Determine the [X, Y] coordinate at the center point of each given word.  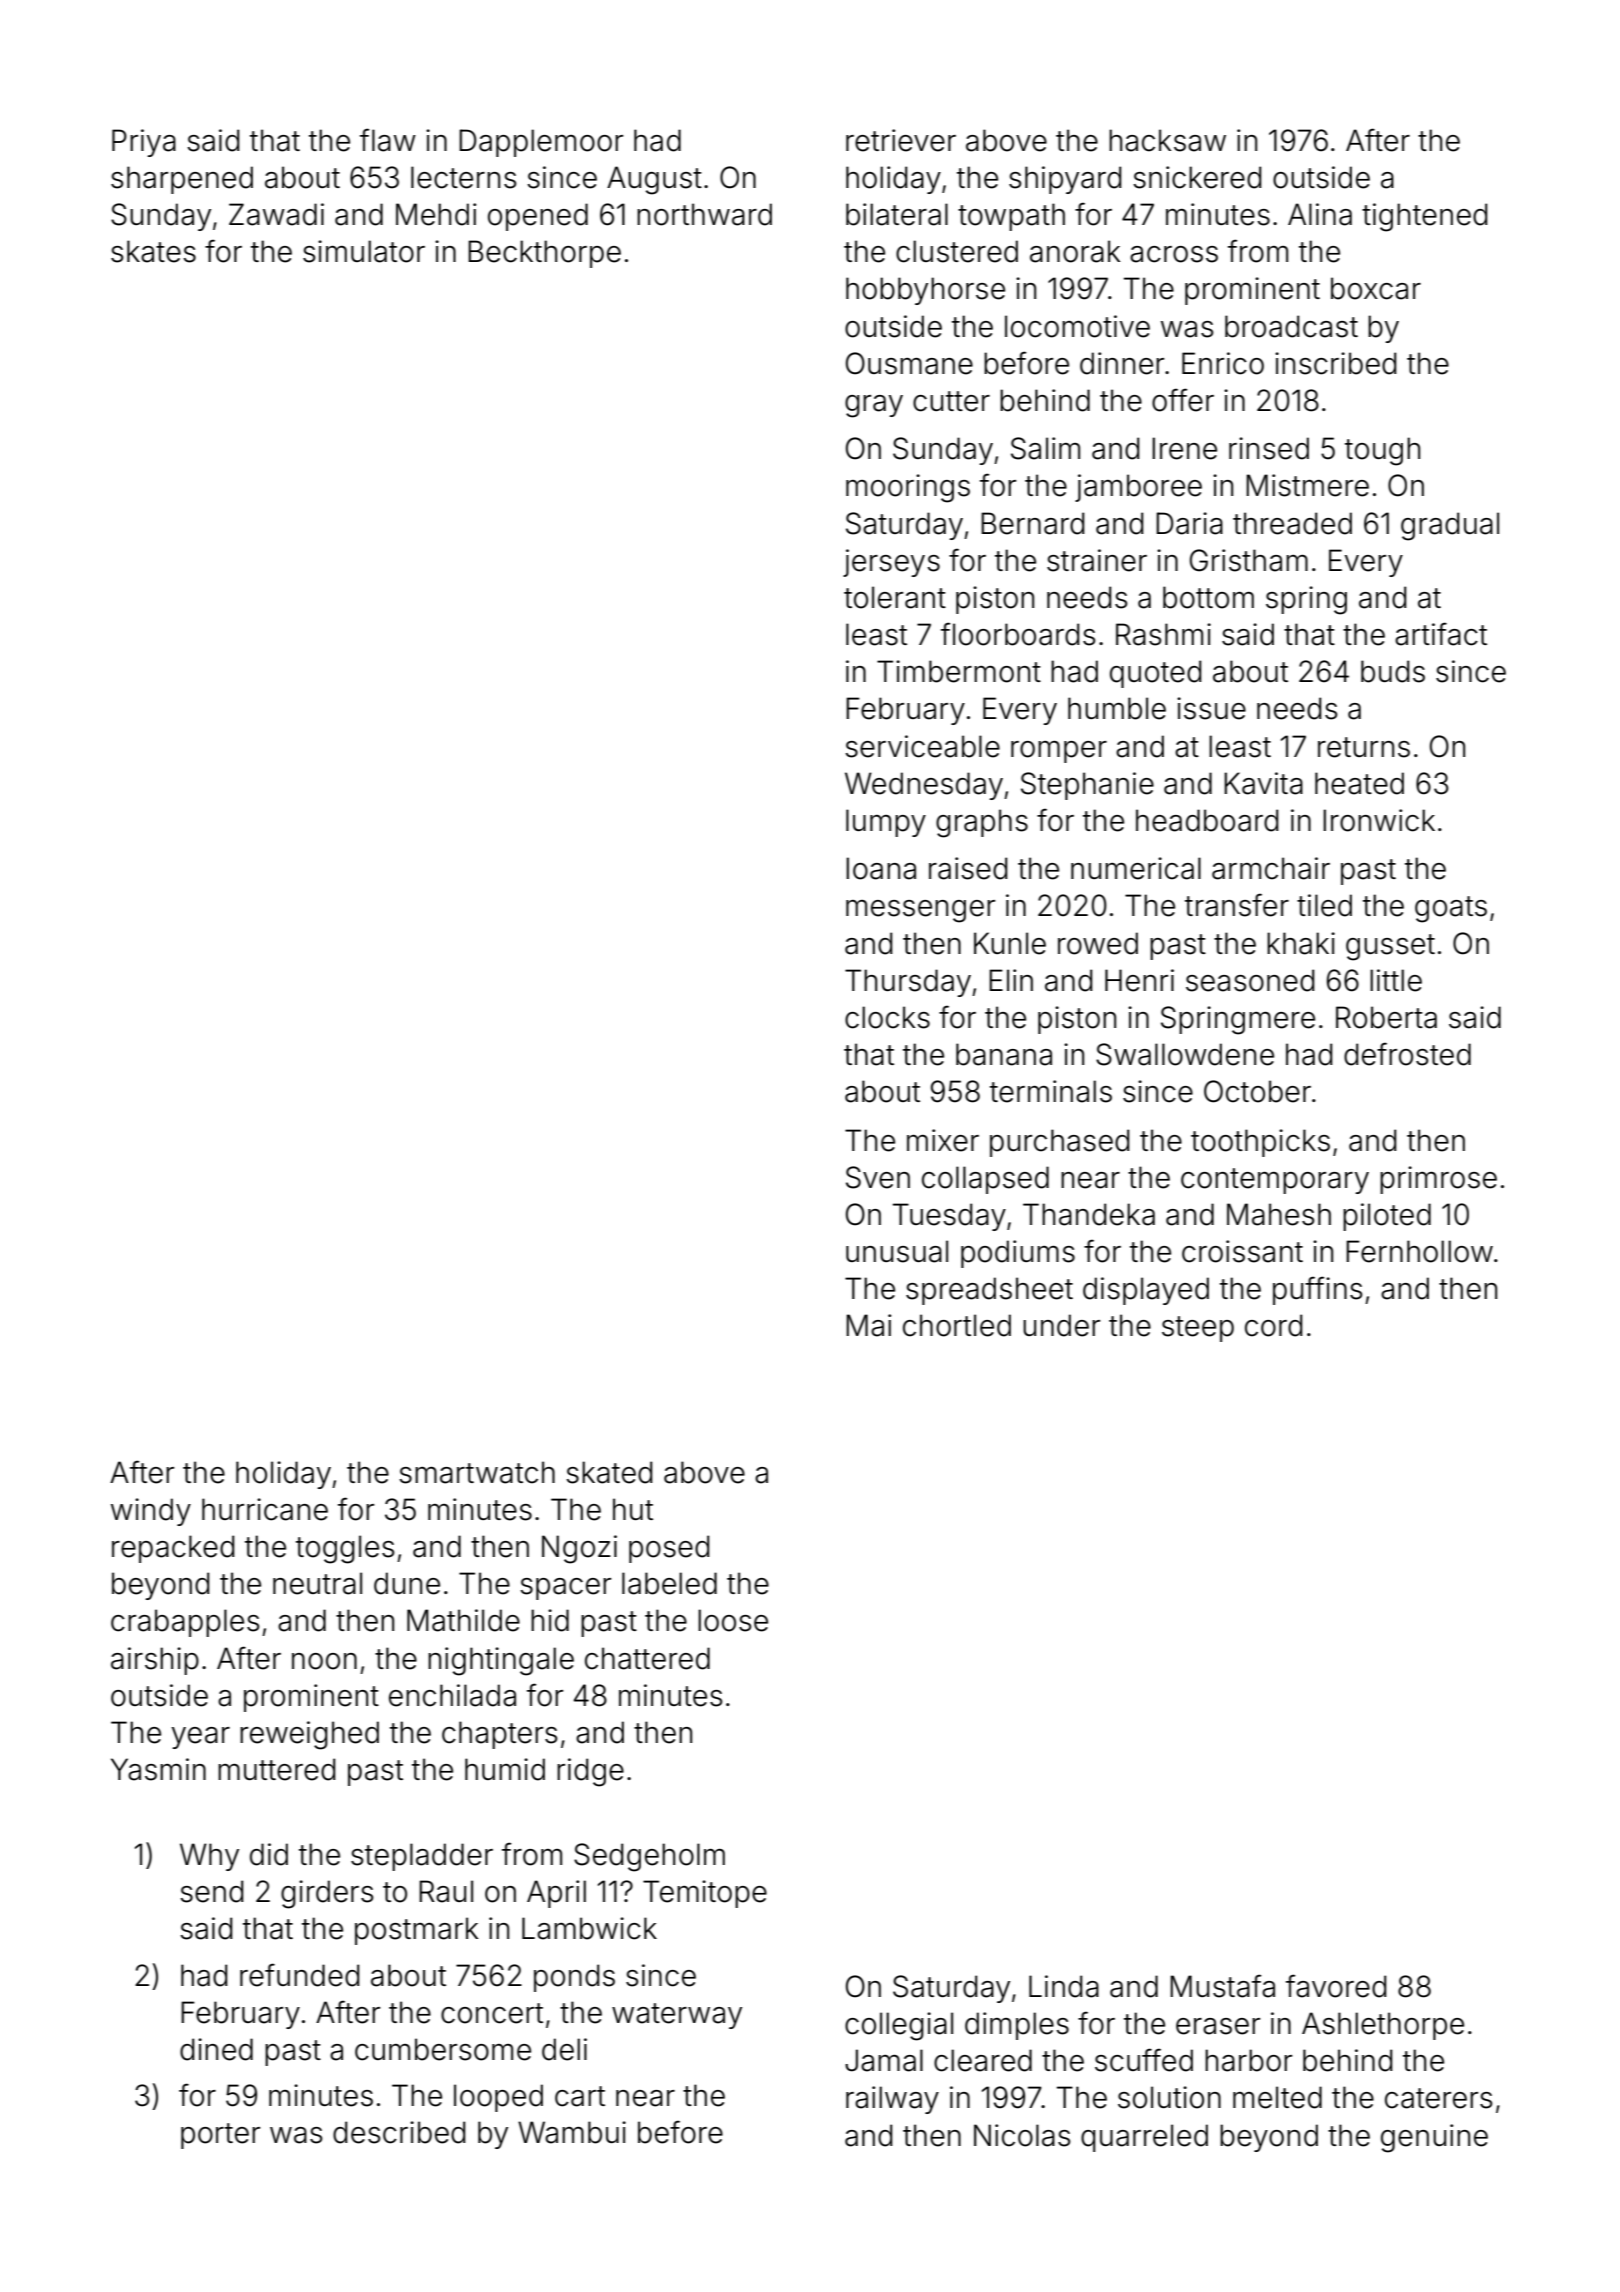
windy [151, 1512]
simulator [364, 251]
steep [1198, 1329]
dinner [1122, 363]
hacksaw [1167, 140]
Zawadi [276, 214]
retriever [901, 140]
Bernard [1033, 523]
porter [220, 2136]
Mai [868, 1325]
